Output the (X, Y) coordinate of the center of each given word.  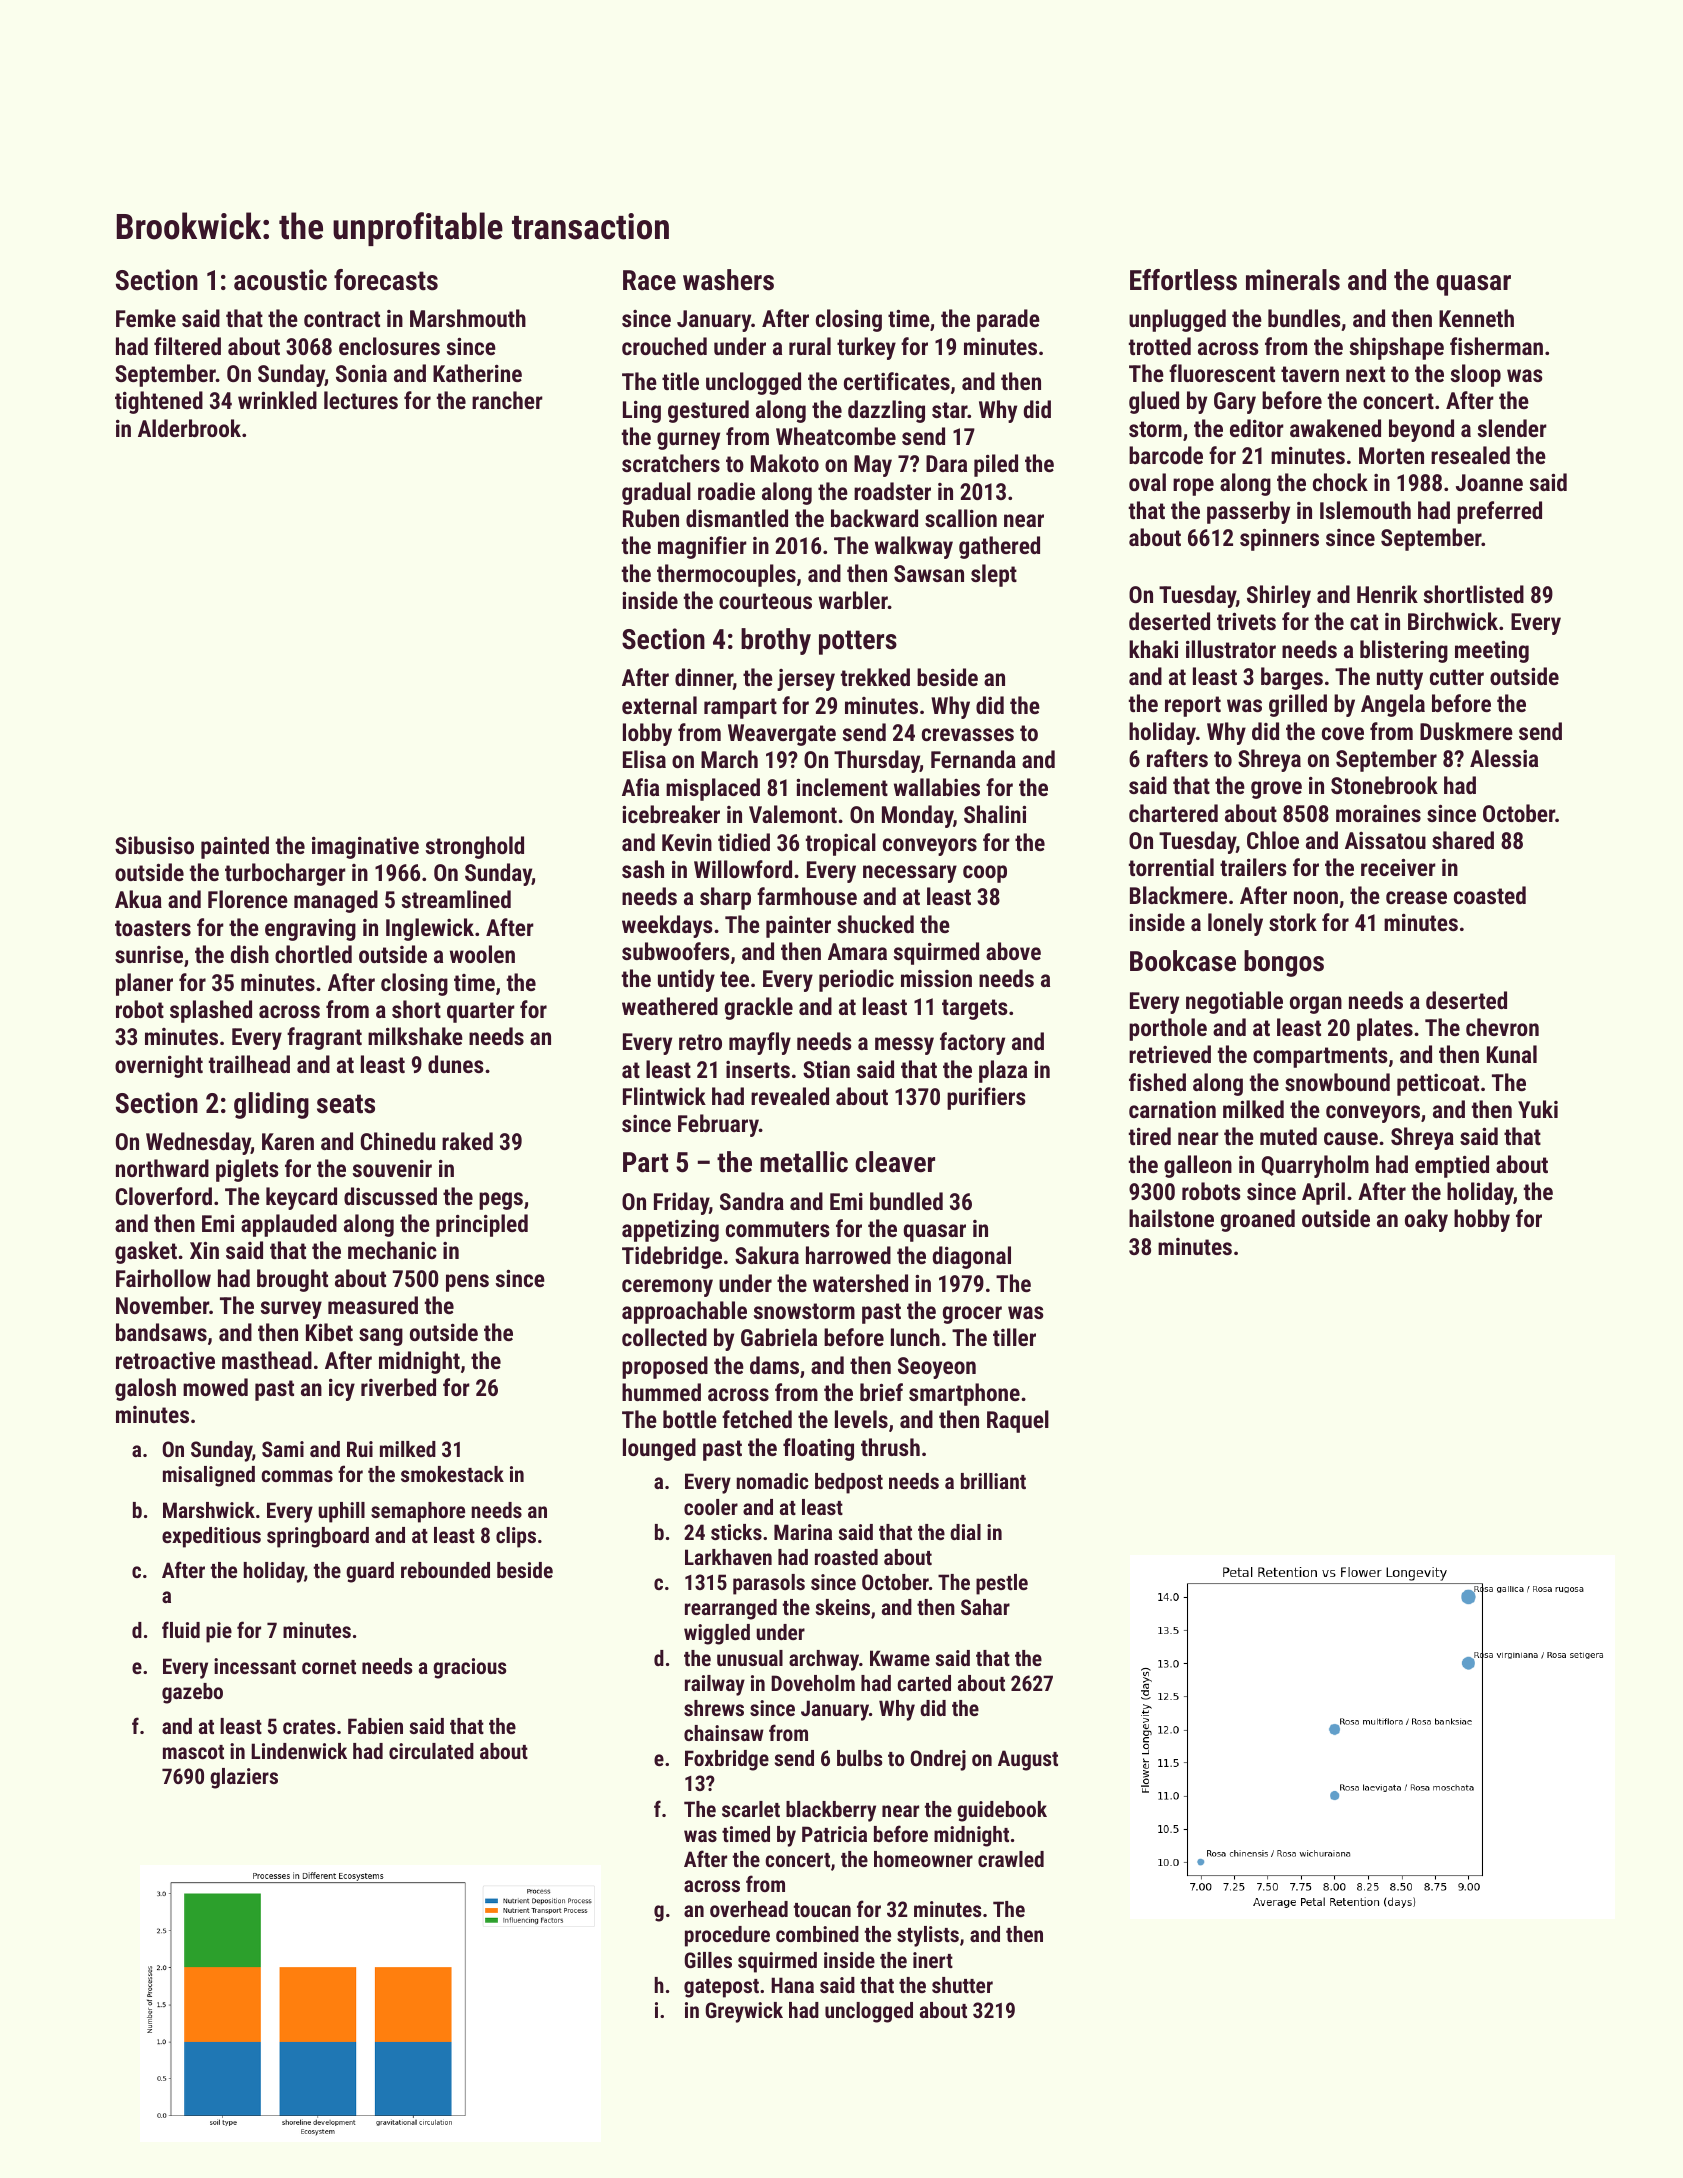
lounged (659, 1449)
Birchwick (1453, 621)
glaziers (244, 1778)
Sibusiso (154, 845)
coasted (1490, 895)
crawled (1011, 1859)
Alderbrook (189, 428)
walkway (914, 547)
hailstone (1171, 1218)
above (1013, 951)
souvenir (392, 1168)
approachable (684, 1312)
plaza (1003, 1071)
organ (1316, 1005)
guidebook (1002, 1811)
